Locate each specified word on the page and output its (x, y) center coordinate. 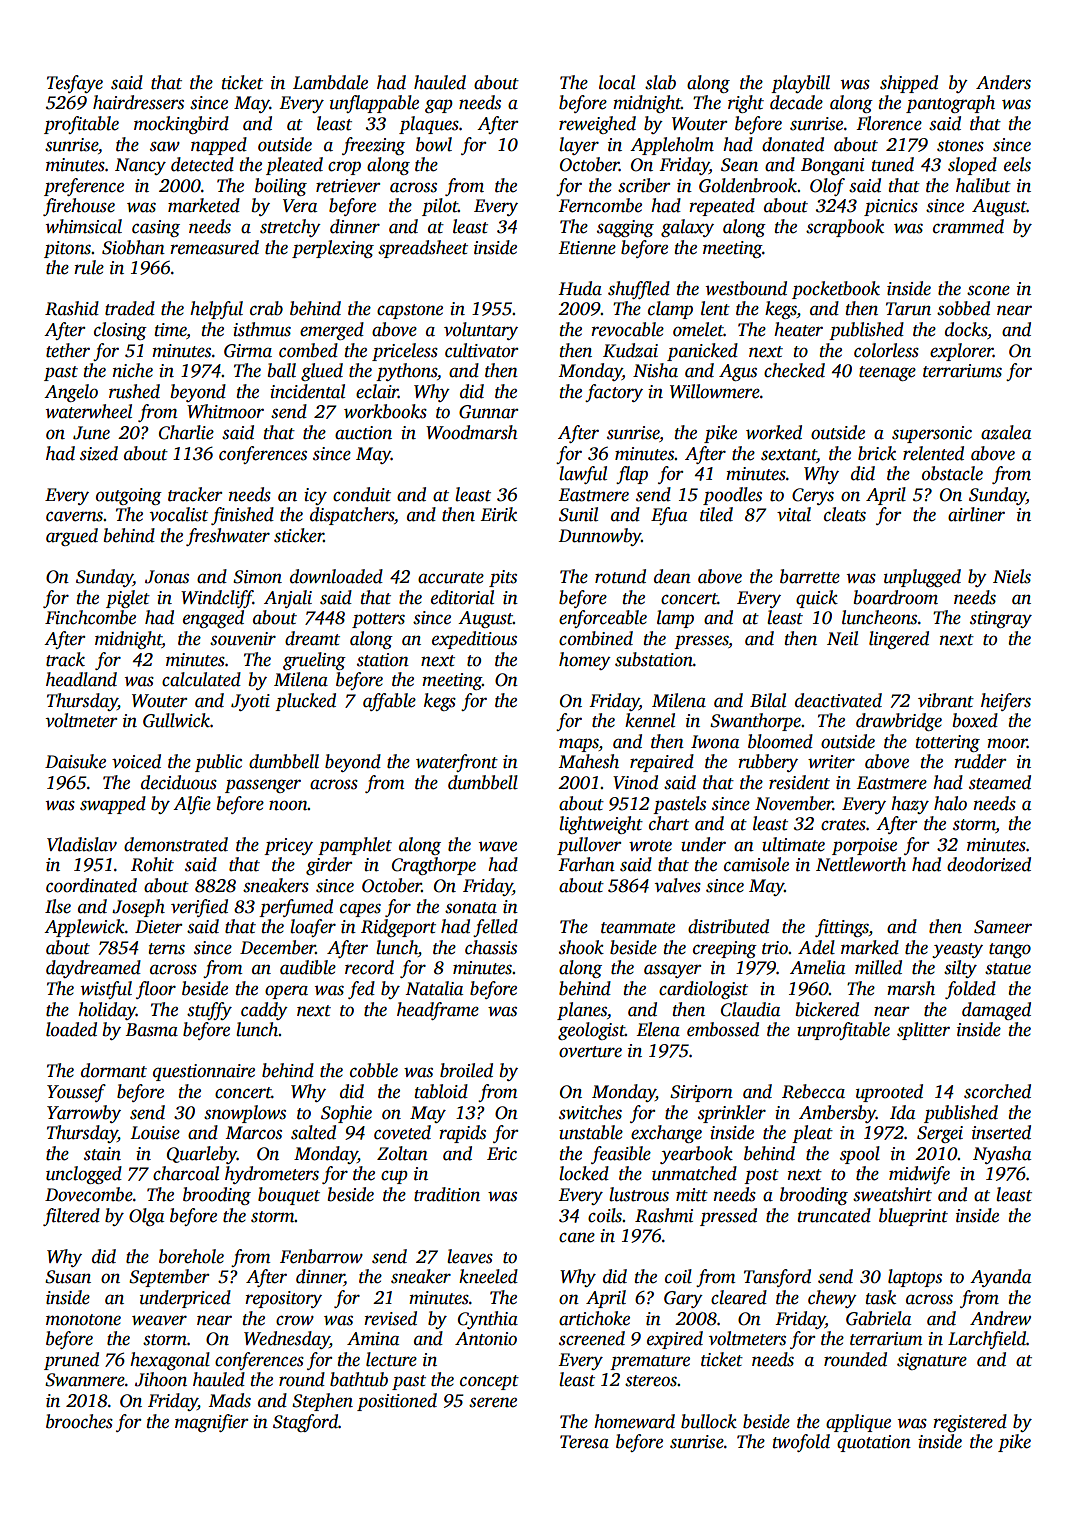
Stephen (322, 1402)
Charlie (186, 432)
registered (970, 1423)
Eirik (498, 514)
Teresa (584, 1442)
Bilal (768, 700)
